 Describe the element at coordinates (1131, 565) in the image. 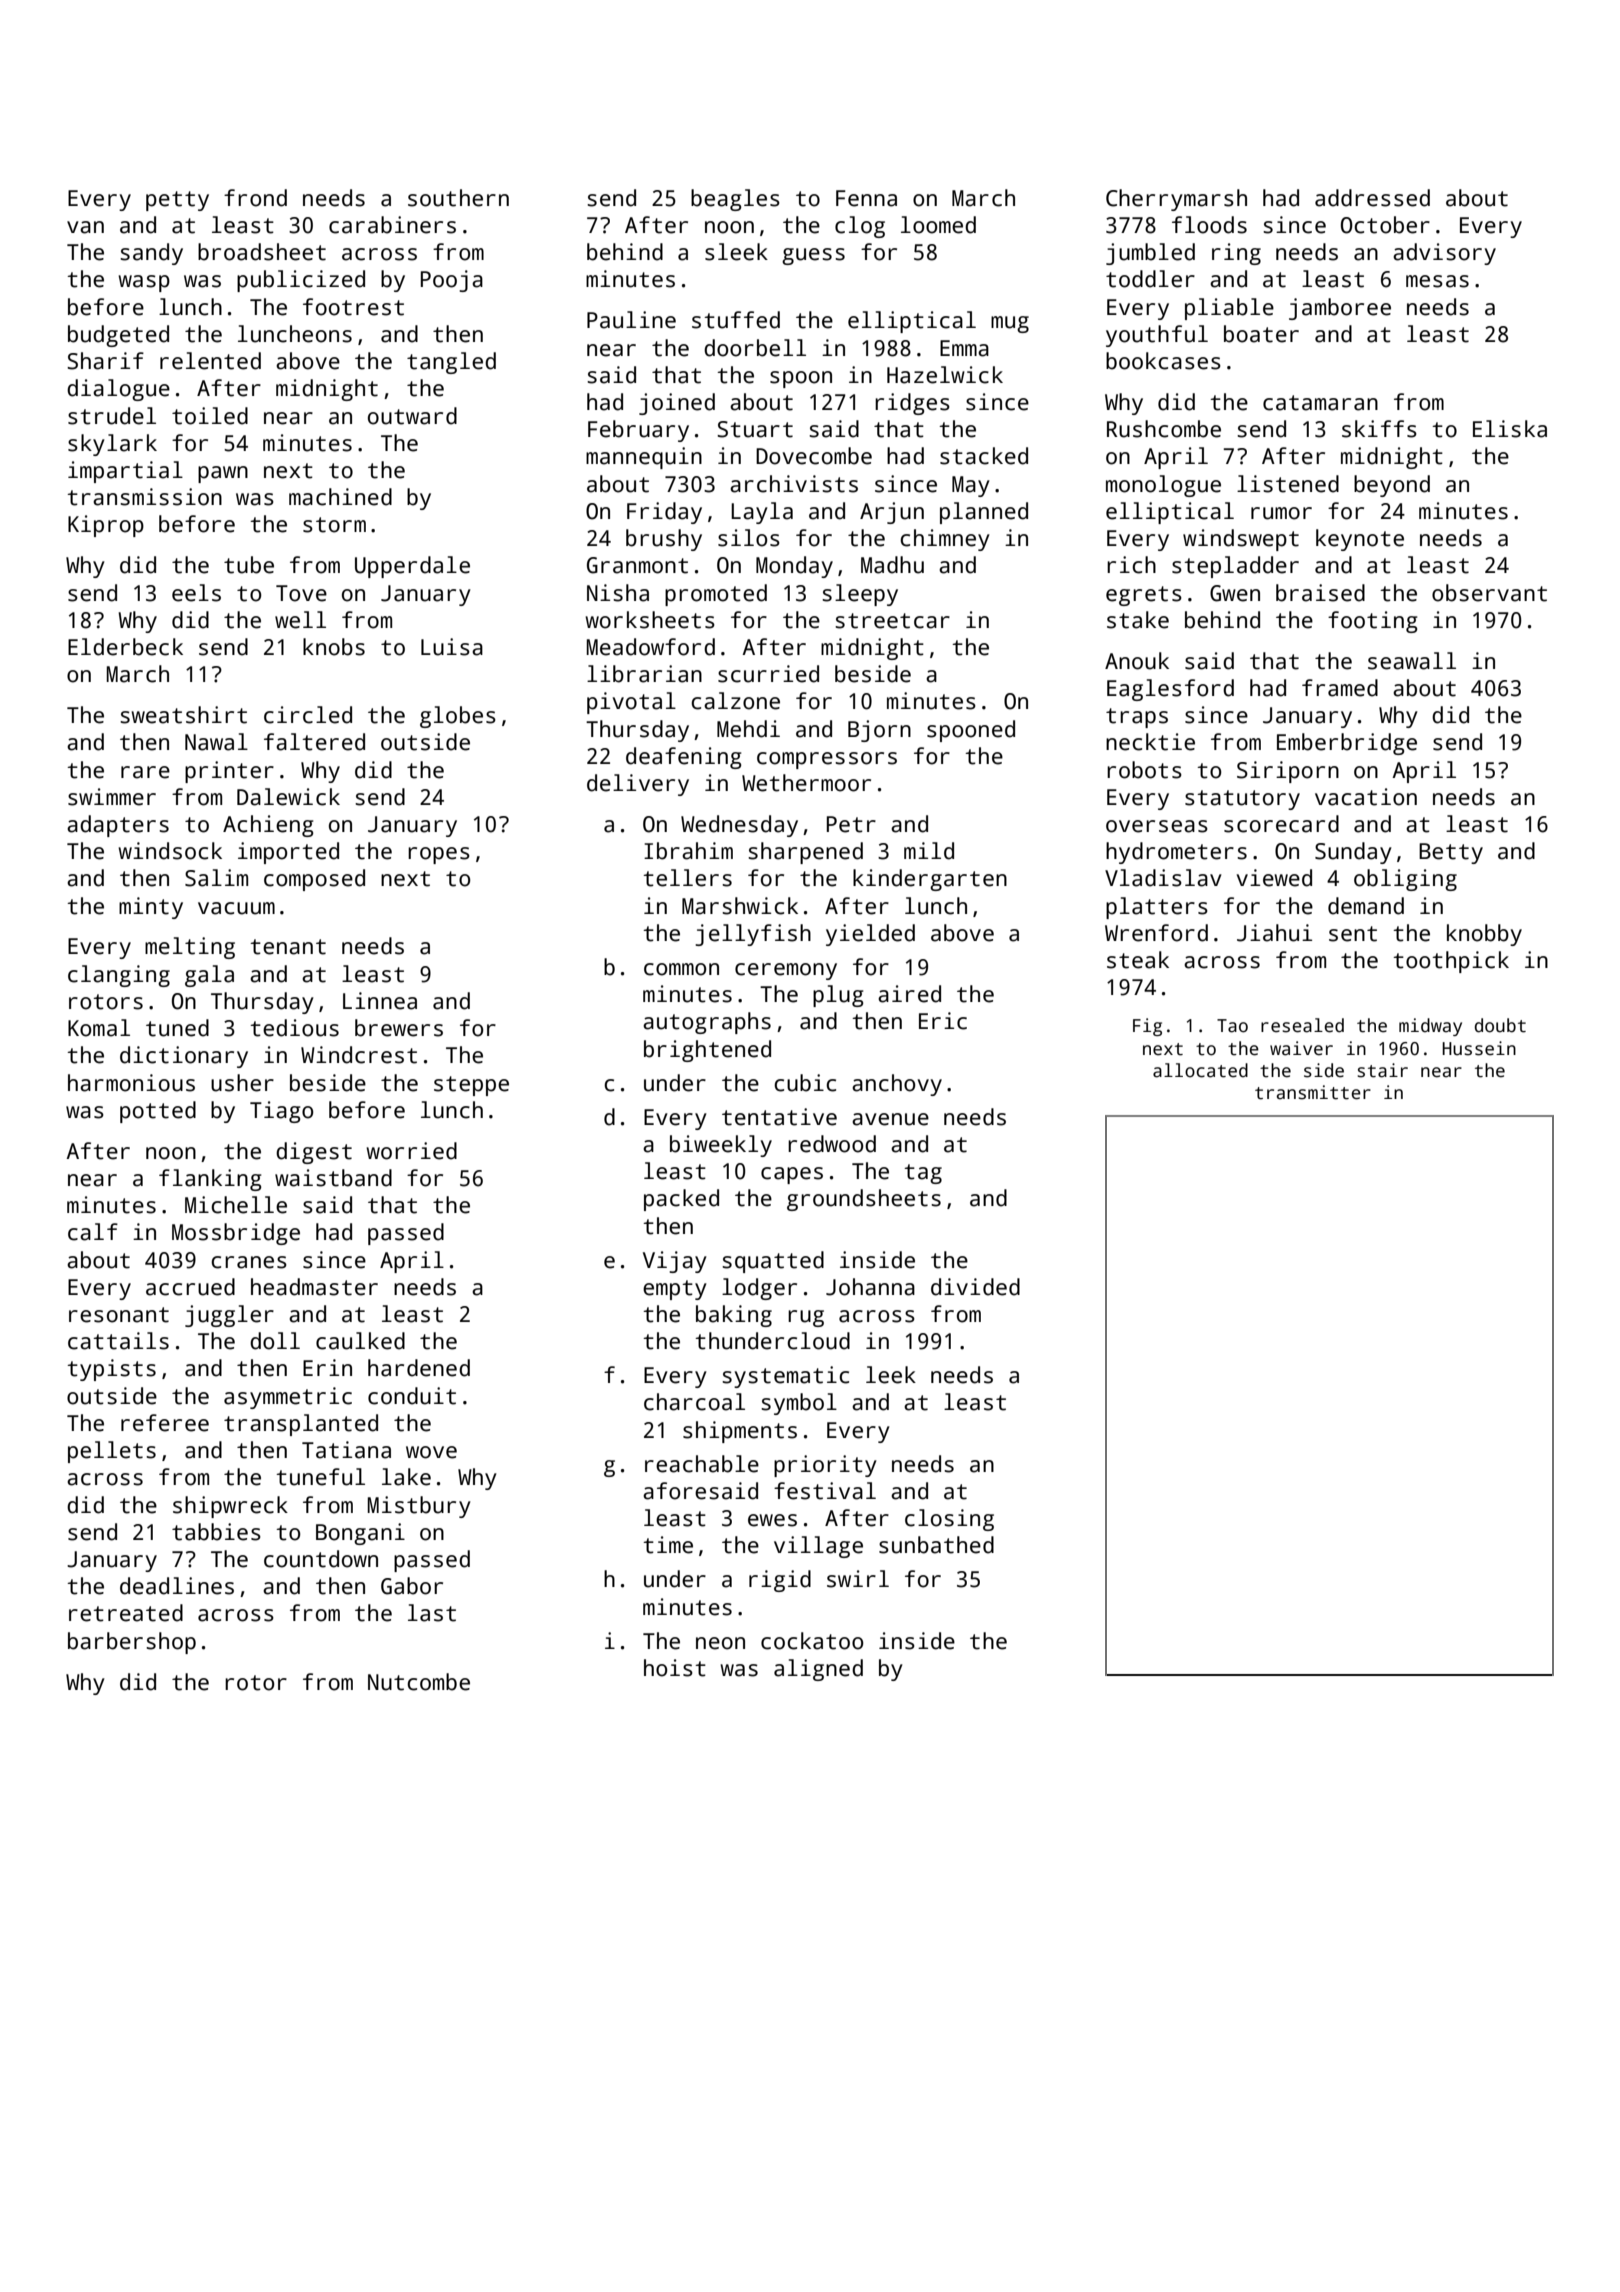

I see `rich` at that location.
